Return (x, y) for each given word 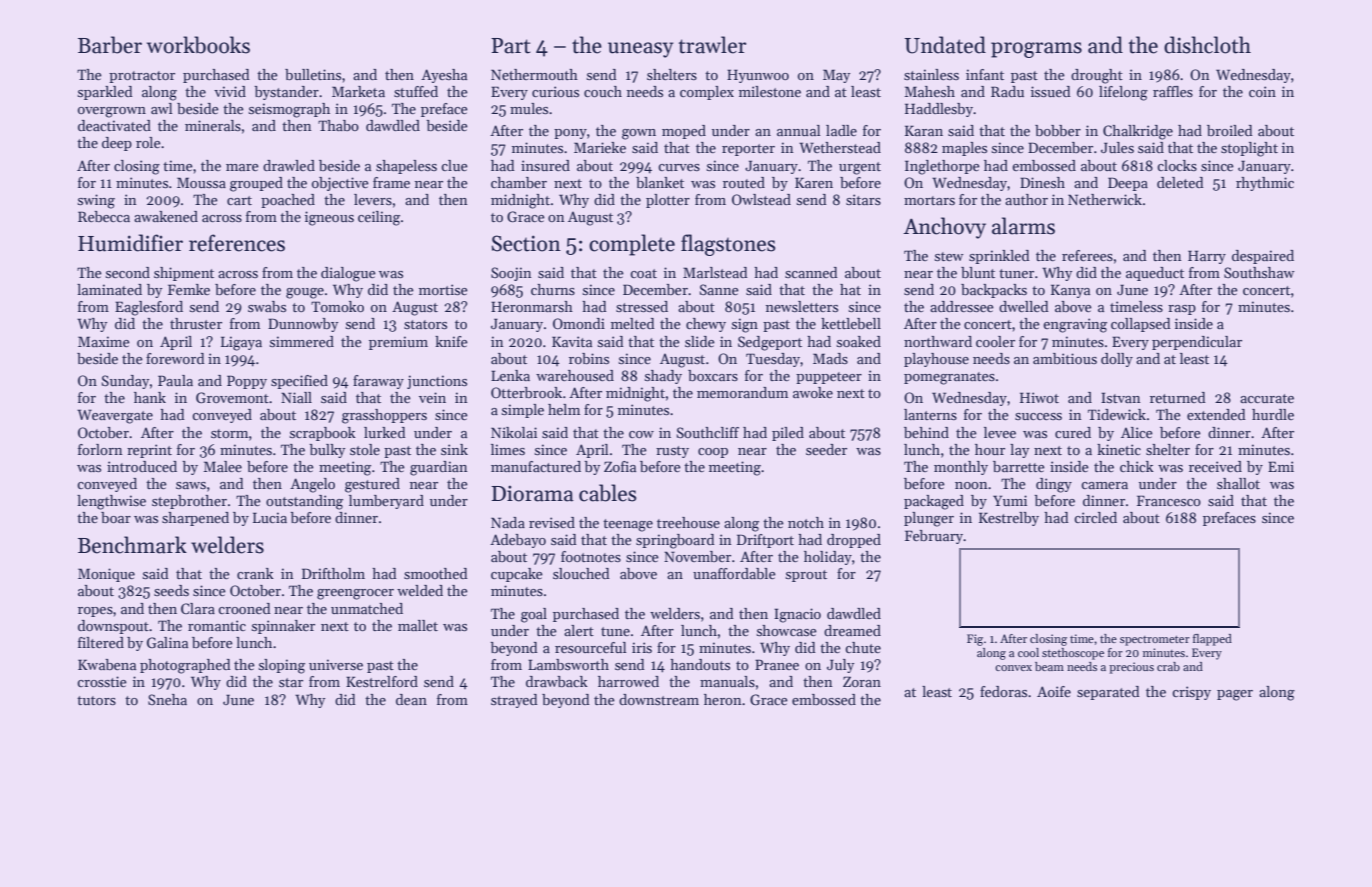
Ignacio (797, 615)
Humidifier (130, 243)
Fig (975, 640)
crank (255, 573)
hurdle (1273, 414)
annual (799, 130)
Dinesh (1042, 182)
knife (451, 341)
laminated (109, 289)
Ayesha (444, 76)
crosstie (102, 681)
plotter (668, 201)
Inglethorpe (942, 167)
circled (1095, 517)
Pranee (777, 664)
